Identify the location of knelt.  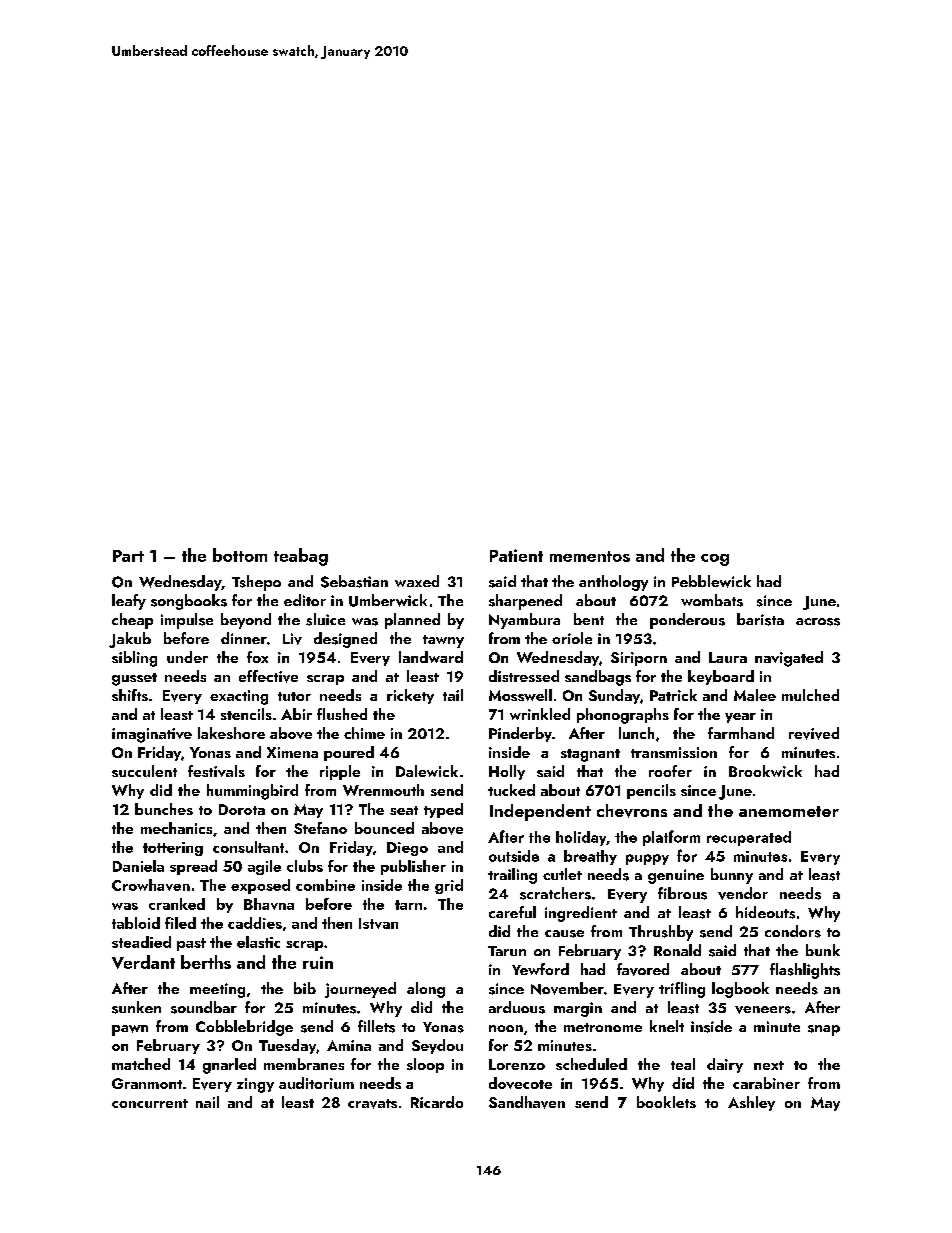
(667, 1026).
